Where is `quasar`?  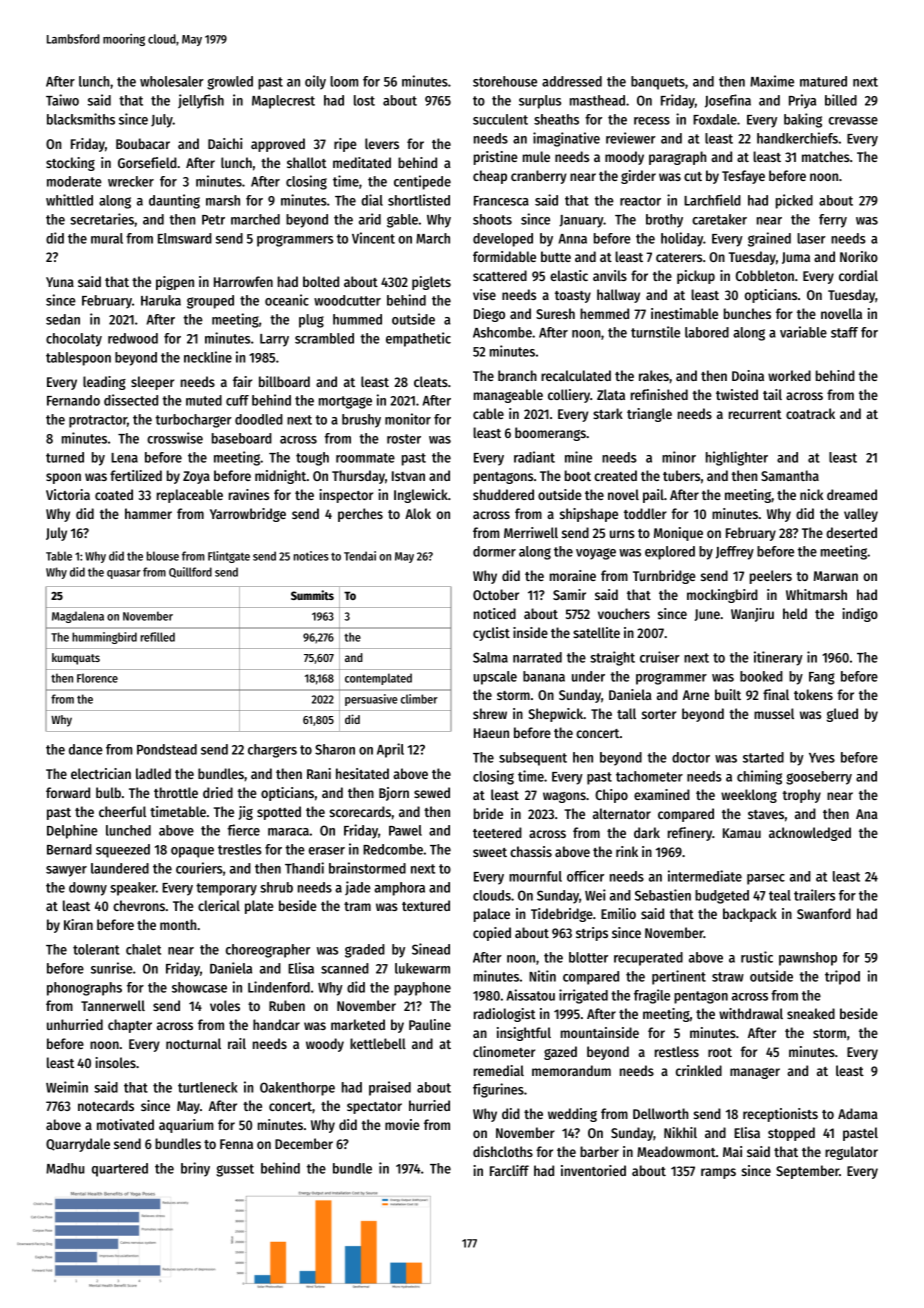
quasar is located at coordinates (124, 574).
